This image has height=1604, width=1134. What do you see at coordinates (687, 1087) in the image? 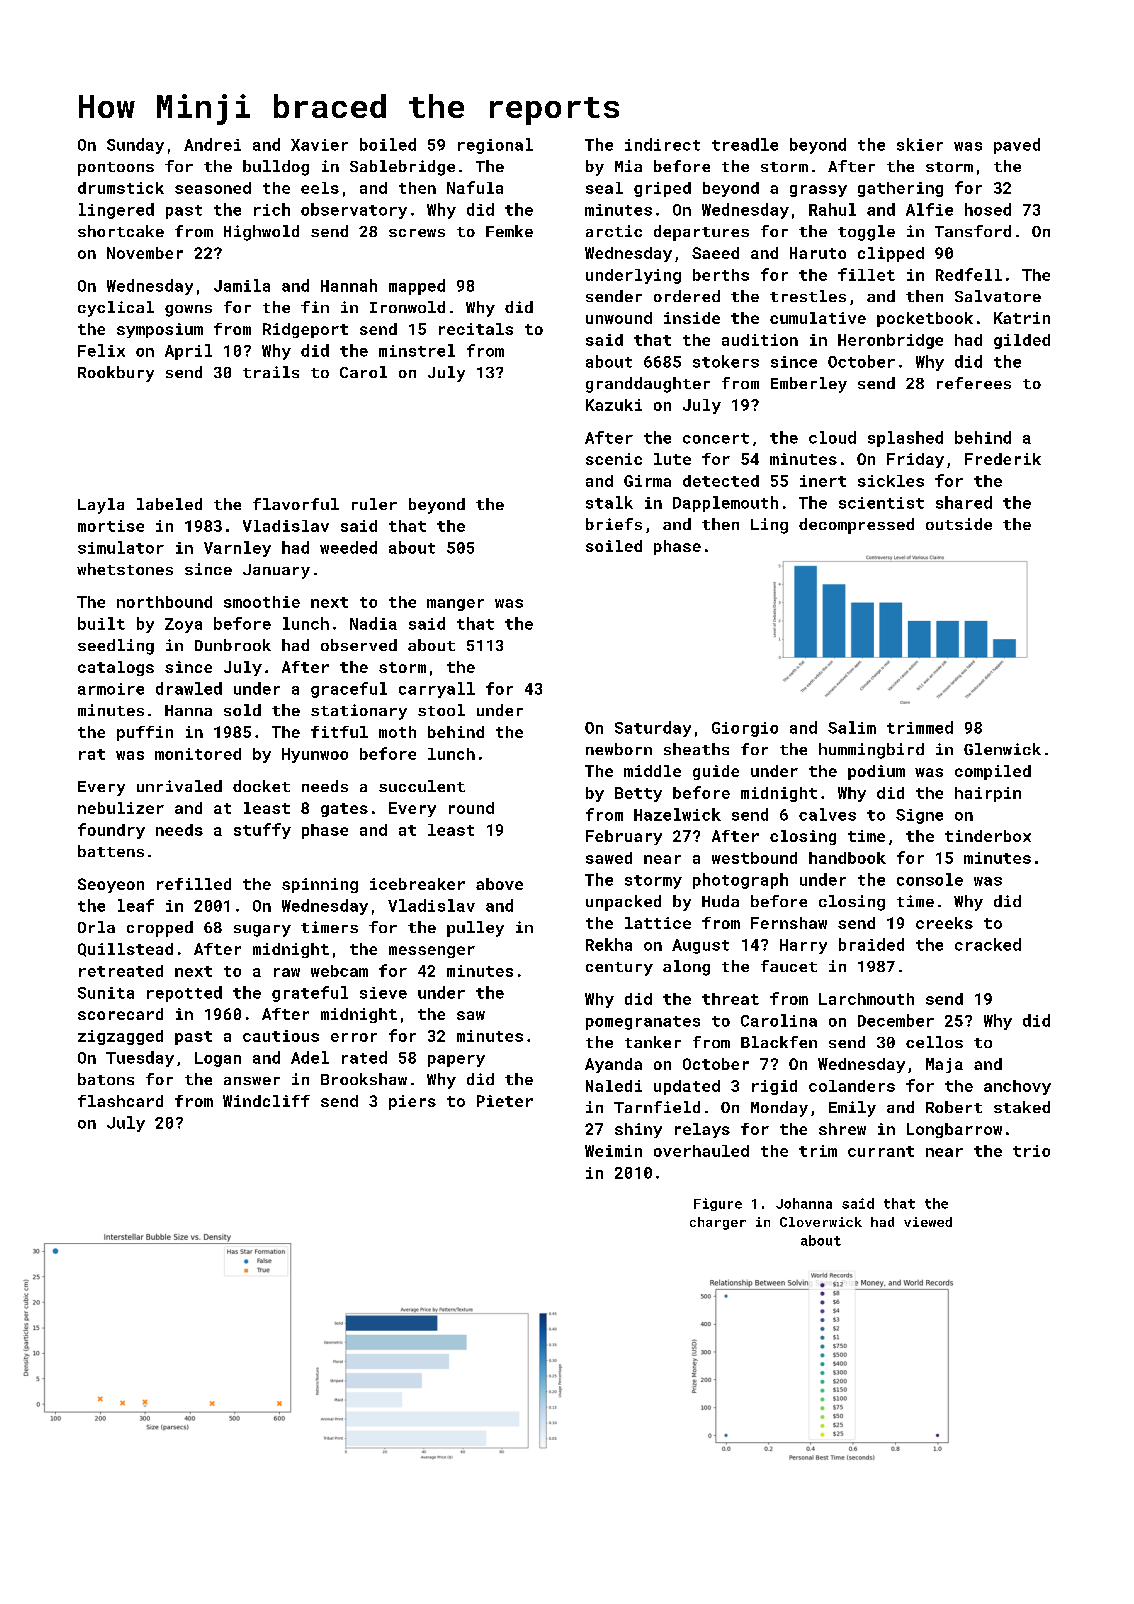
I see `updated` at bounding box center [687, 1087].
